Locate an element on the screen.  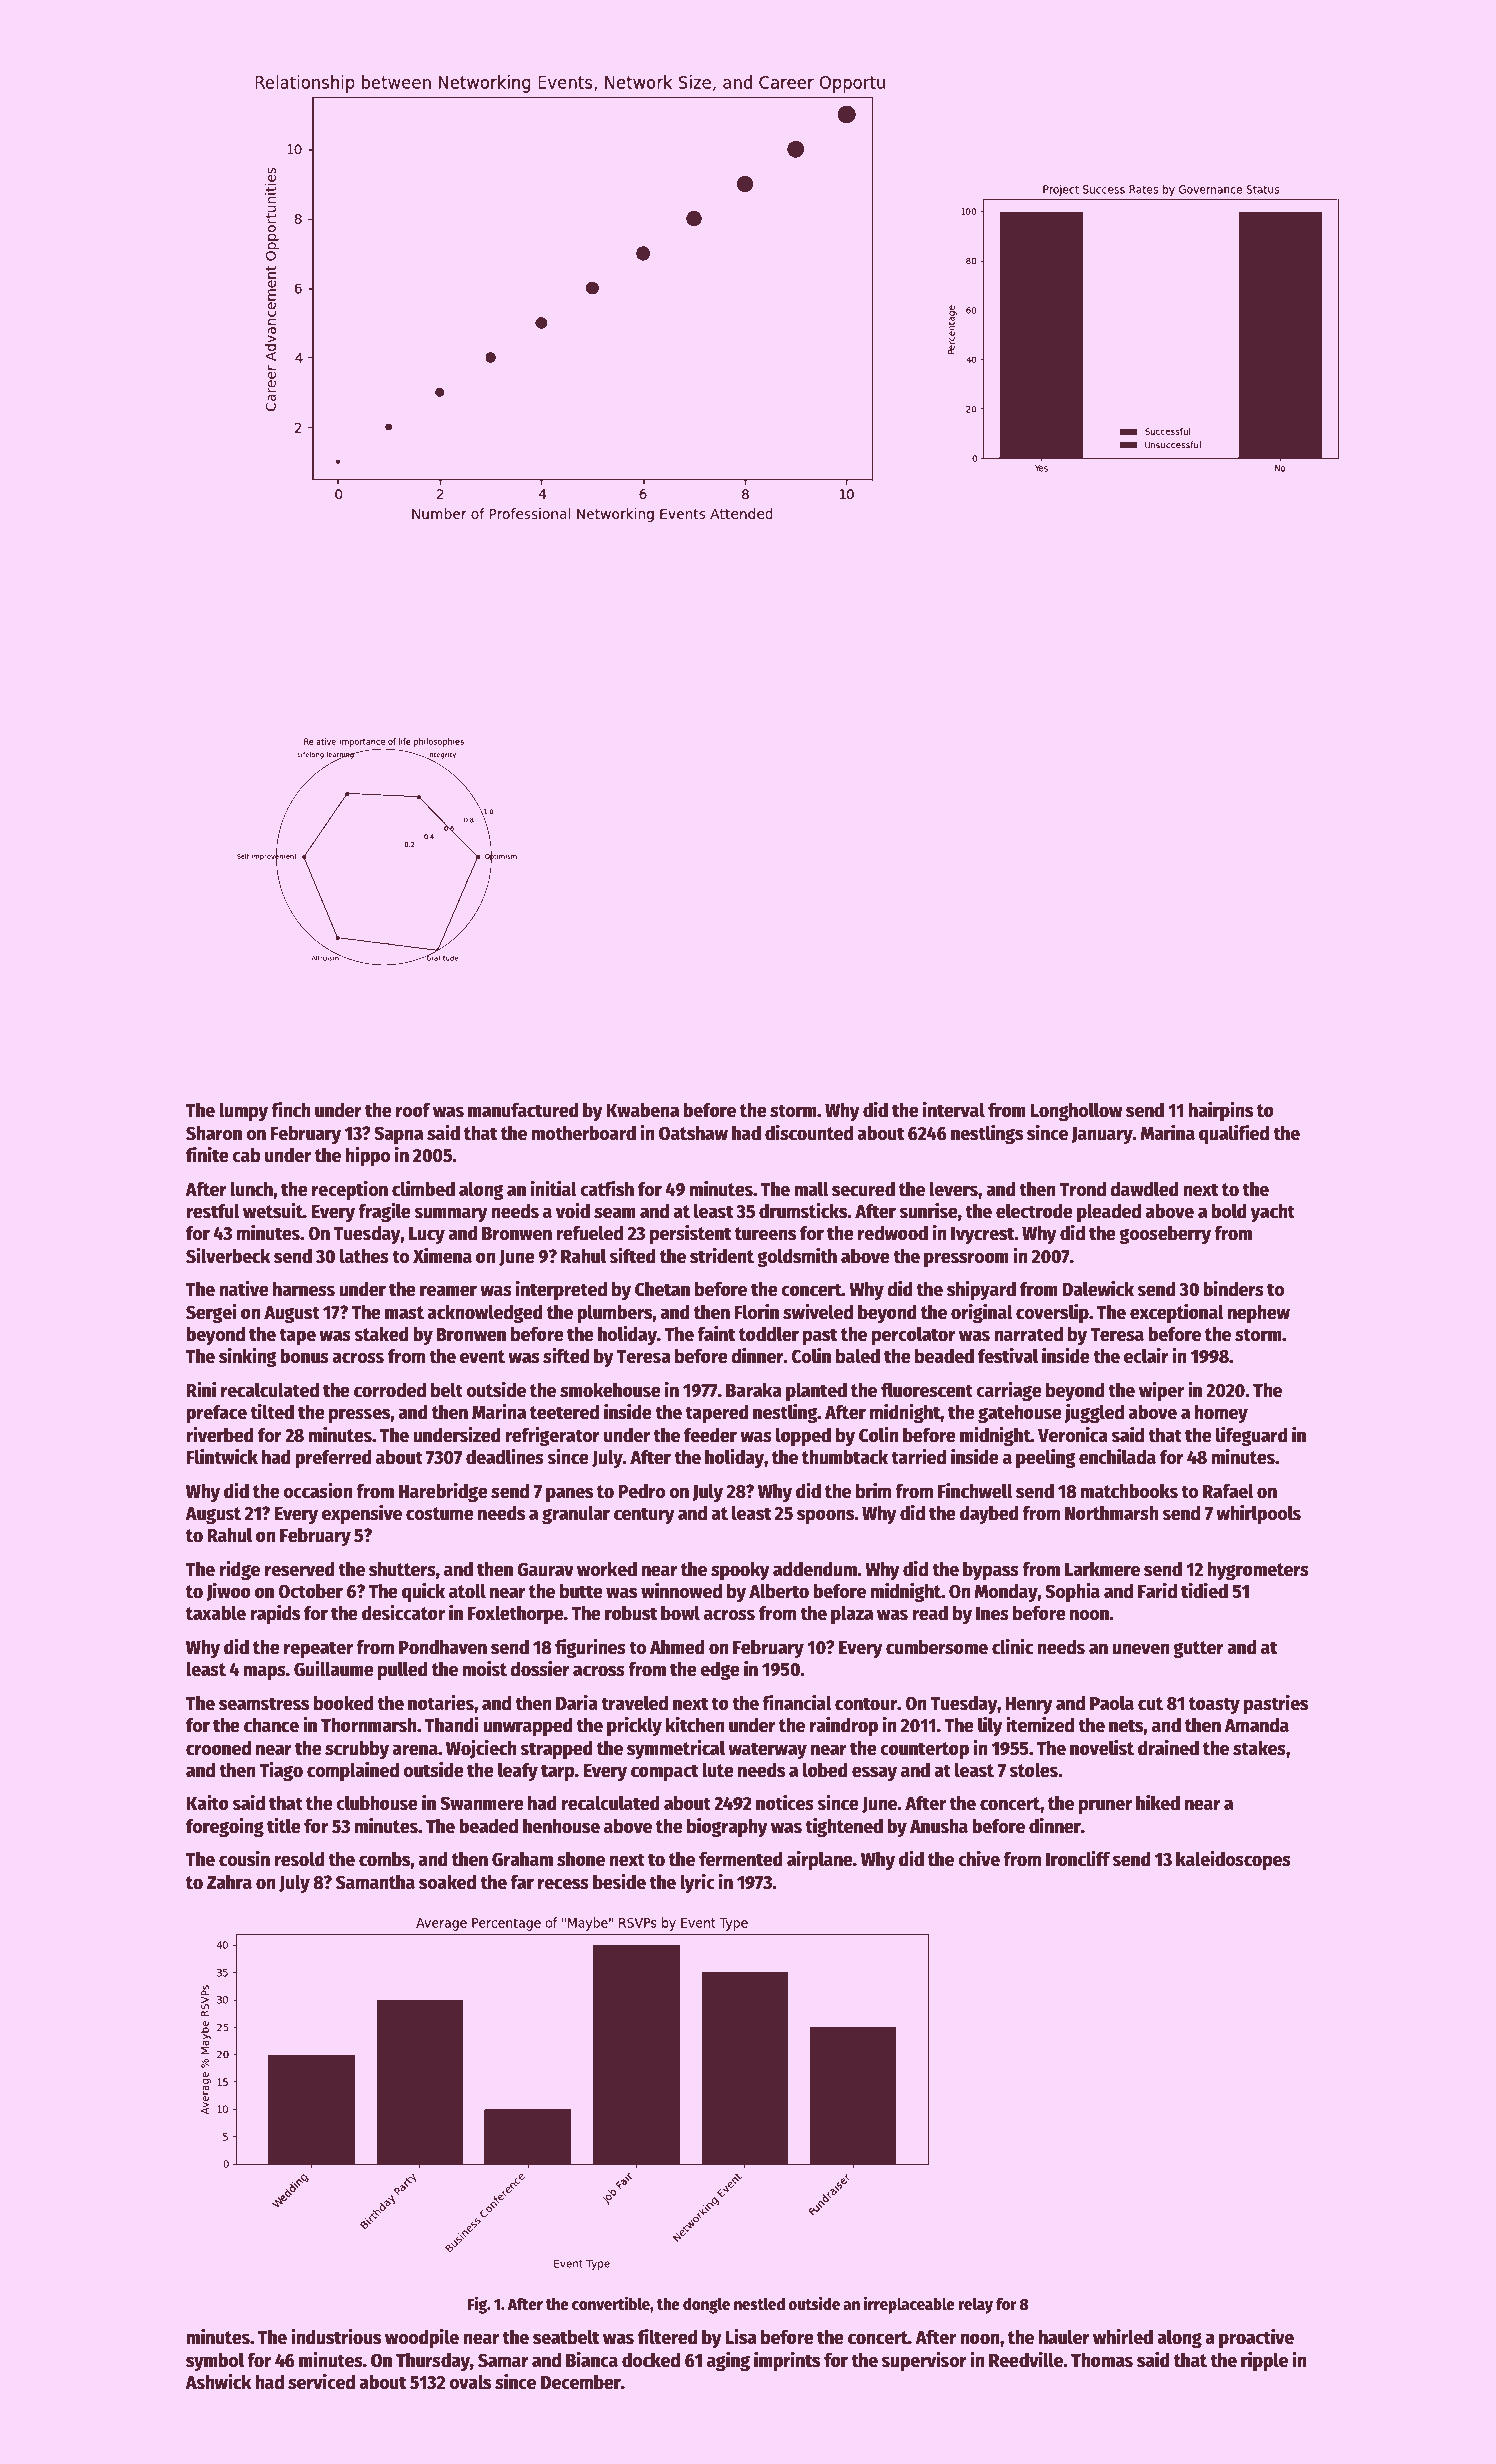
hairpins is located at coordinates (1221, 1111).
